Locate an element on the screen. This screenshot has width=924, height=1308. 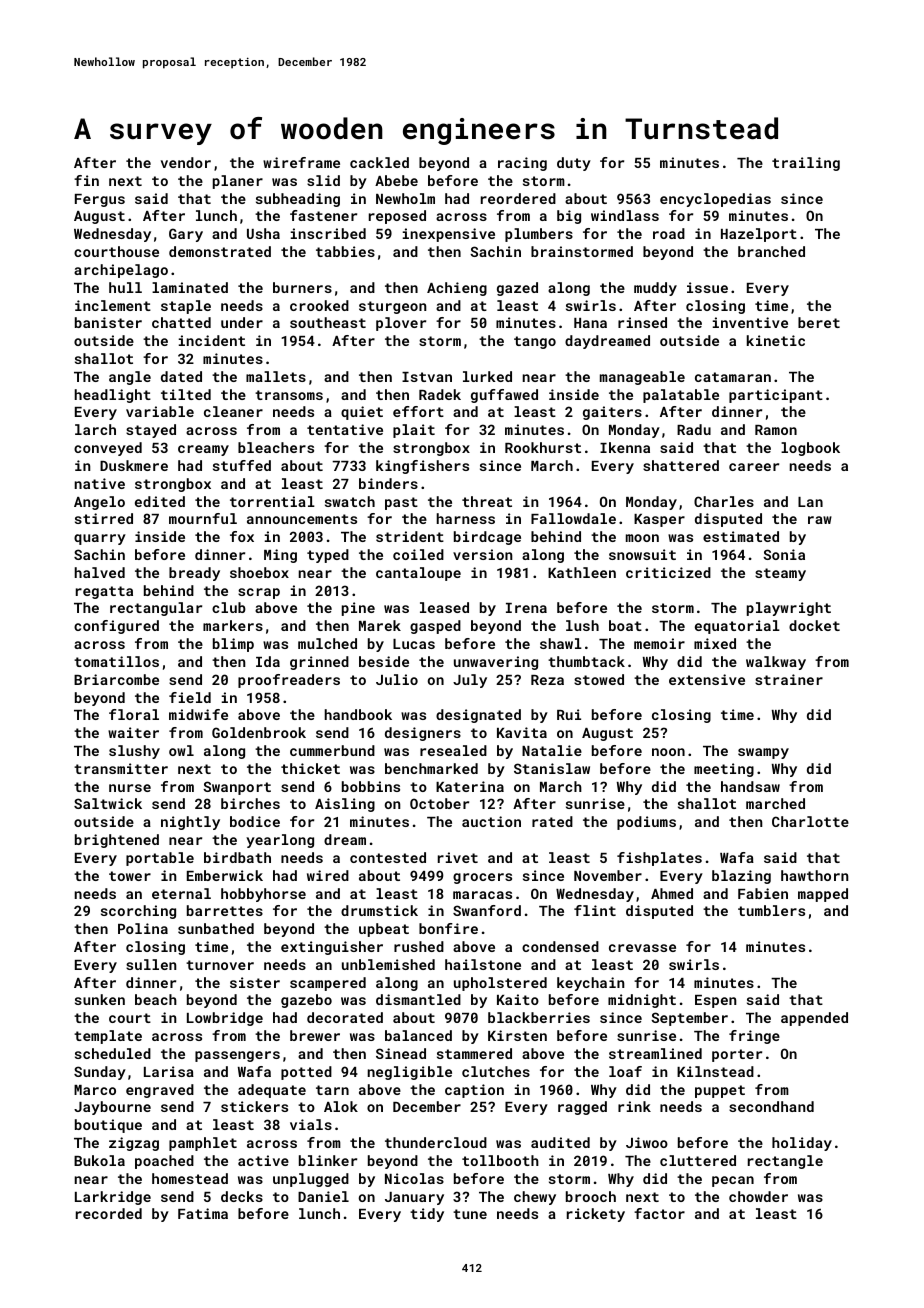
active is located at coordinates (263, 1160).
